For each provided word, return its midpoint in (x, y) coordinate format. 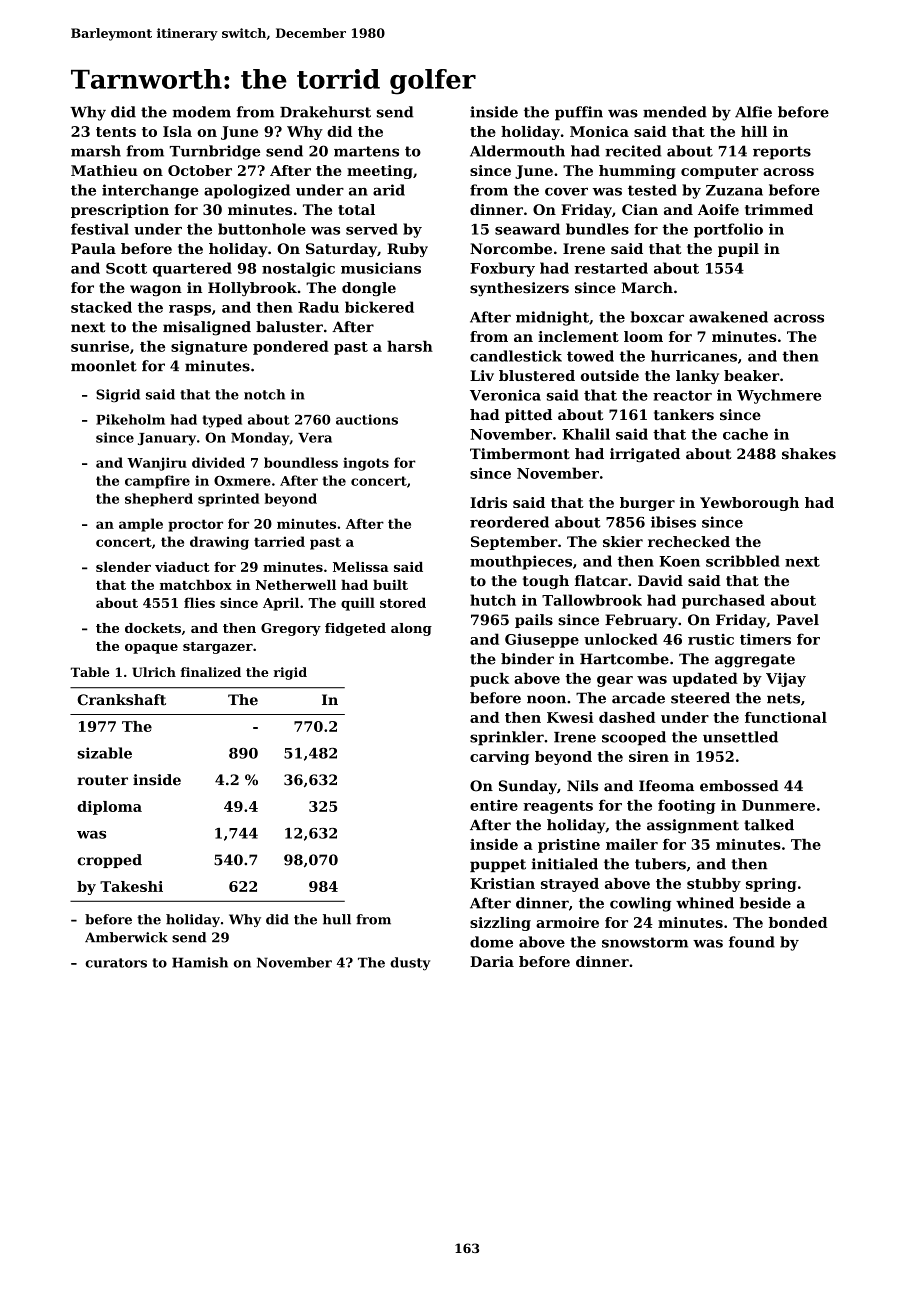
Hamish (200, 962)
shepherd (159, 500)
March (647, 288)
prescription (120, 211)
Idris (488, 502)
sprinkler (507, 738)
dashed (627, 717)
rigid (290, 673)
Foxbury (502, 269)
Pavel (798, 620)
